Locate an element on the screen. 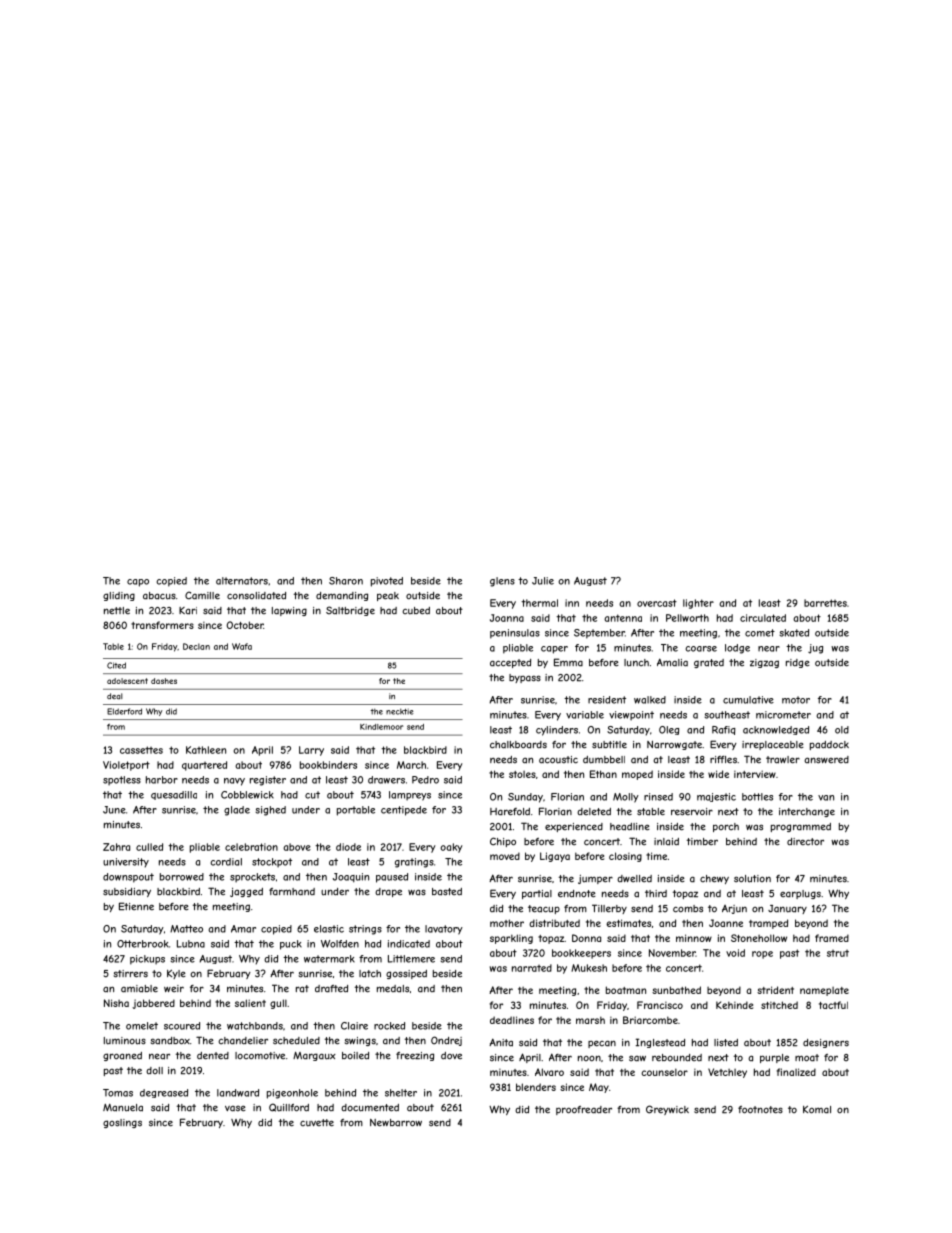 The width and height of the screenshot is (952, 1233). degreased is located at coordinates (164, 1093).
